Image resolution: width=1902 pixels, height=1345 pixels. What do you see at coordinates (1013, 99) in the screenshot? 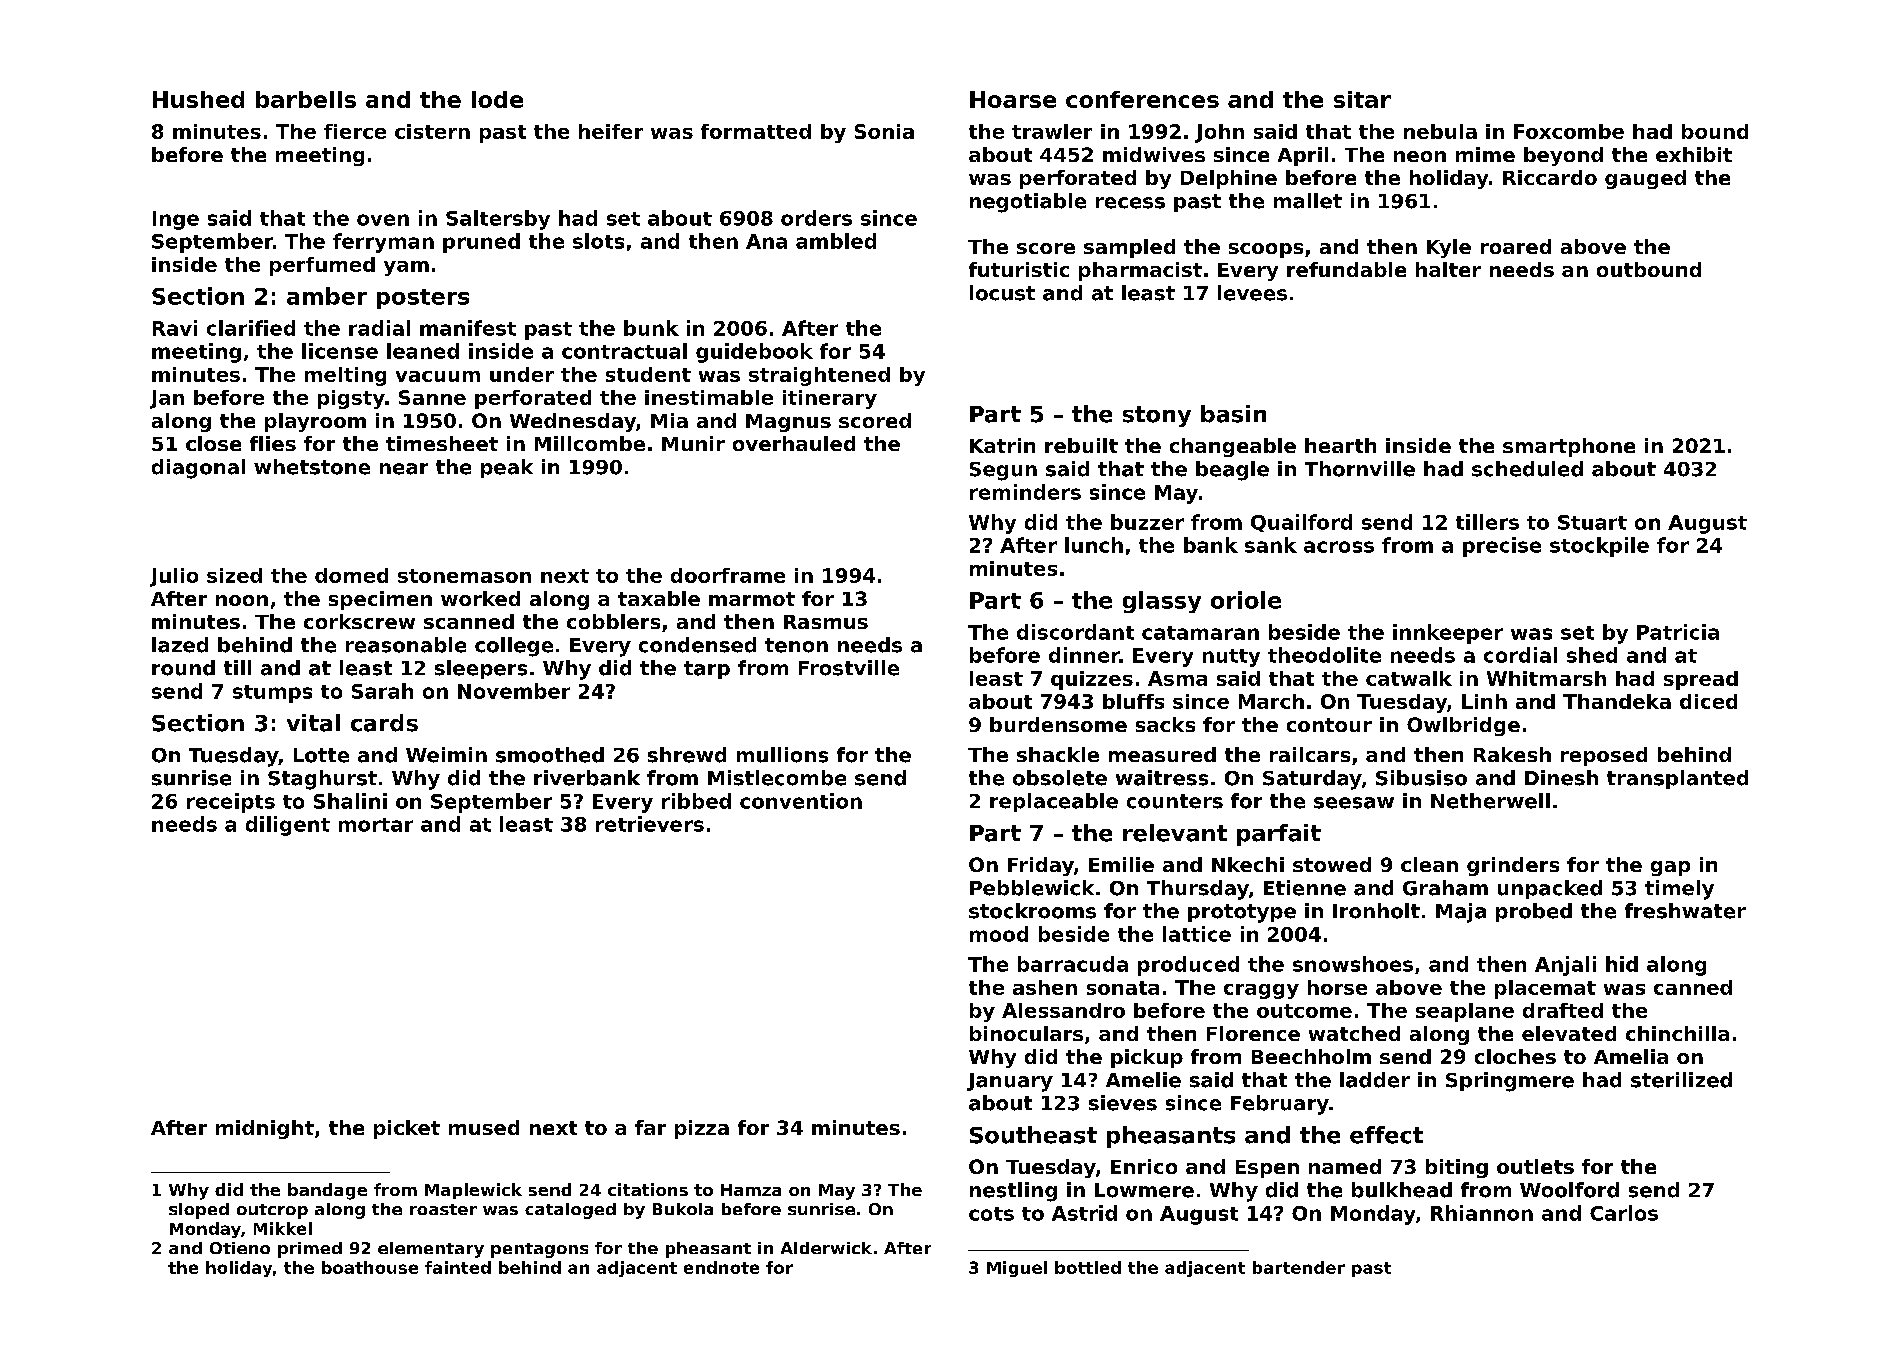
I see `Hoarse` at bounding box center [1013, 99].
